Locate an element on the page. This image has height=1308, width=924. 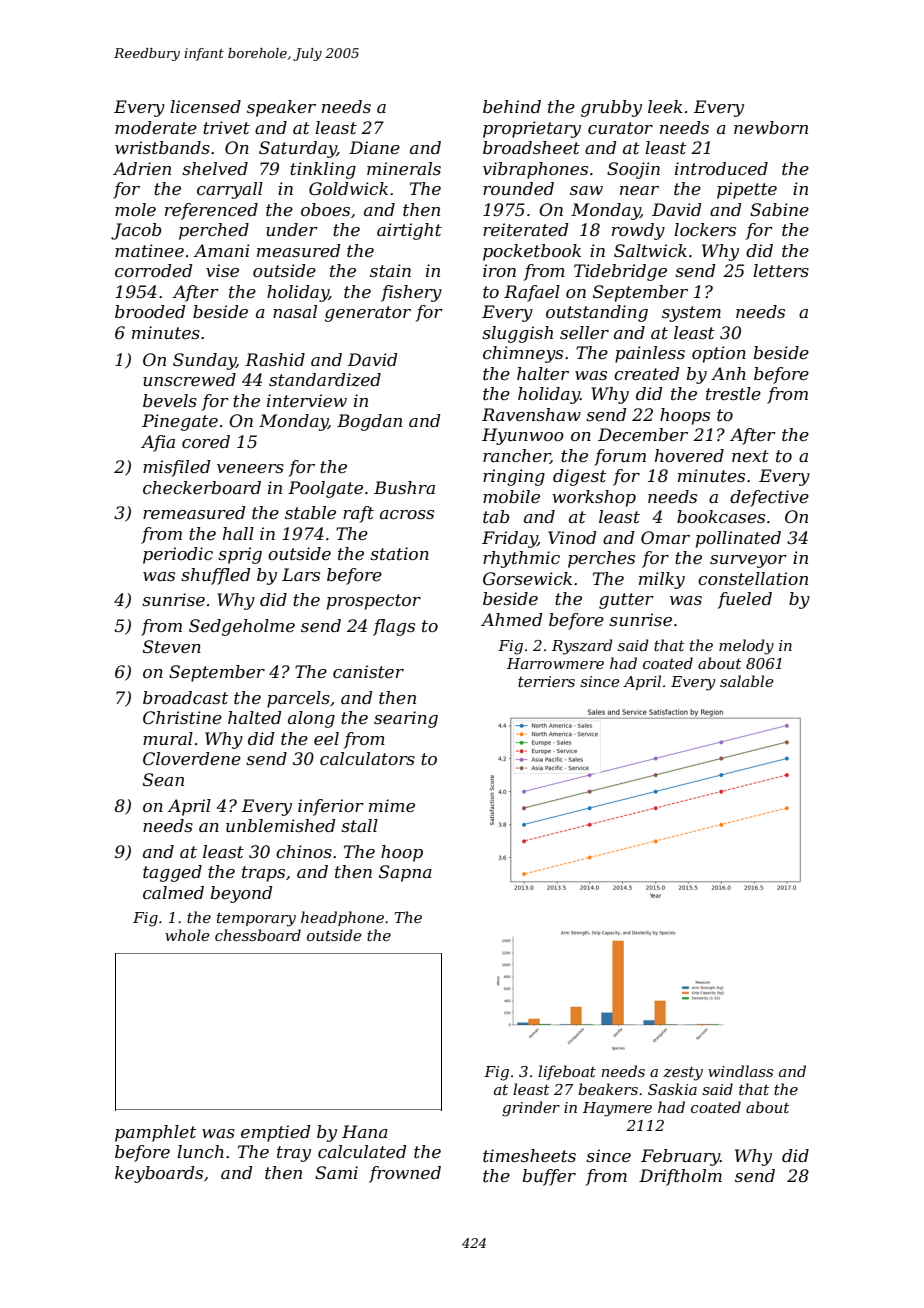
keyboards is located at coordinates (159, 1174).
